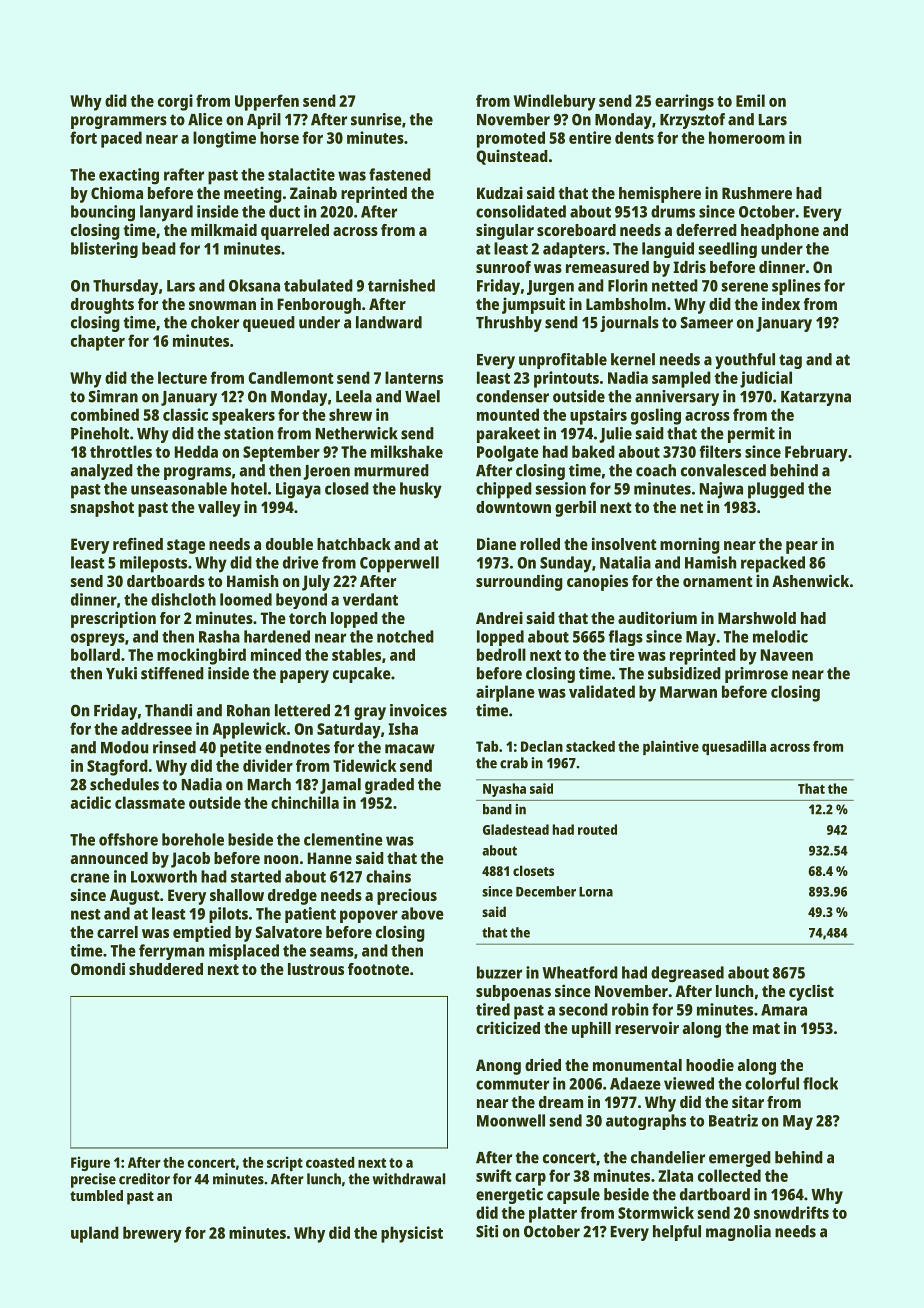  Describe the element at coordinates (750, 100) in the screenshot. I see `Emil` at that location.
